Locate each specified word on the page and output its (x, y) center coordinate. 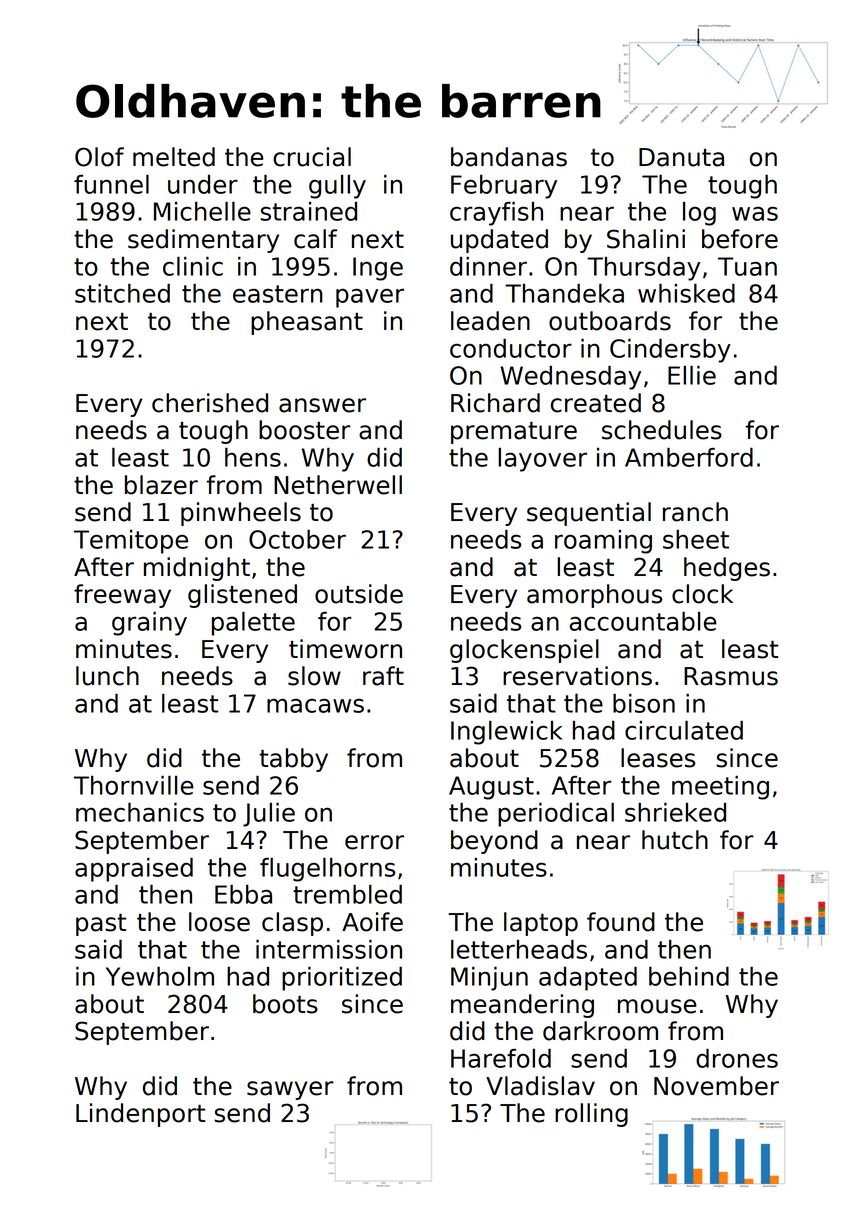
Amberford (689, 457)
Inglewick (506, 733)
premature (514, 433)
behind (689, 976)
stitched (122, 293)
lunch (107, 676)
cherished (210, 403)
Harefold (501, 1058)
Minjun (489, 979)
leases (658, 758)
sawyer (290, 1090)
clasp (292, 924)
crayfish (496, 214)
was (755, 214)
